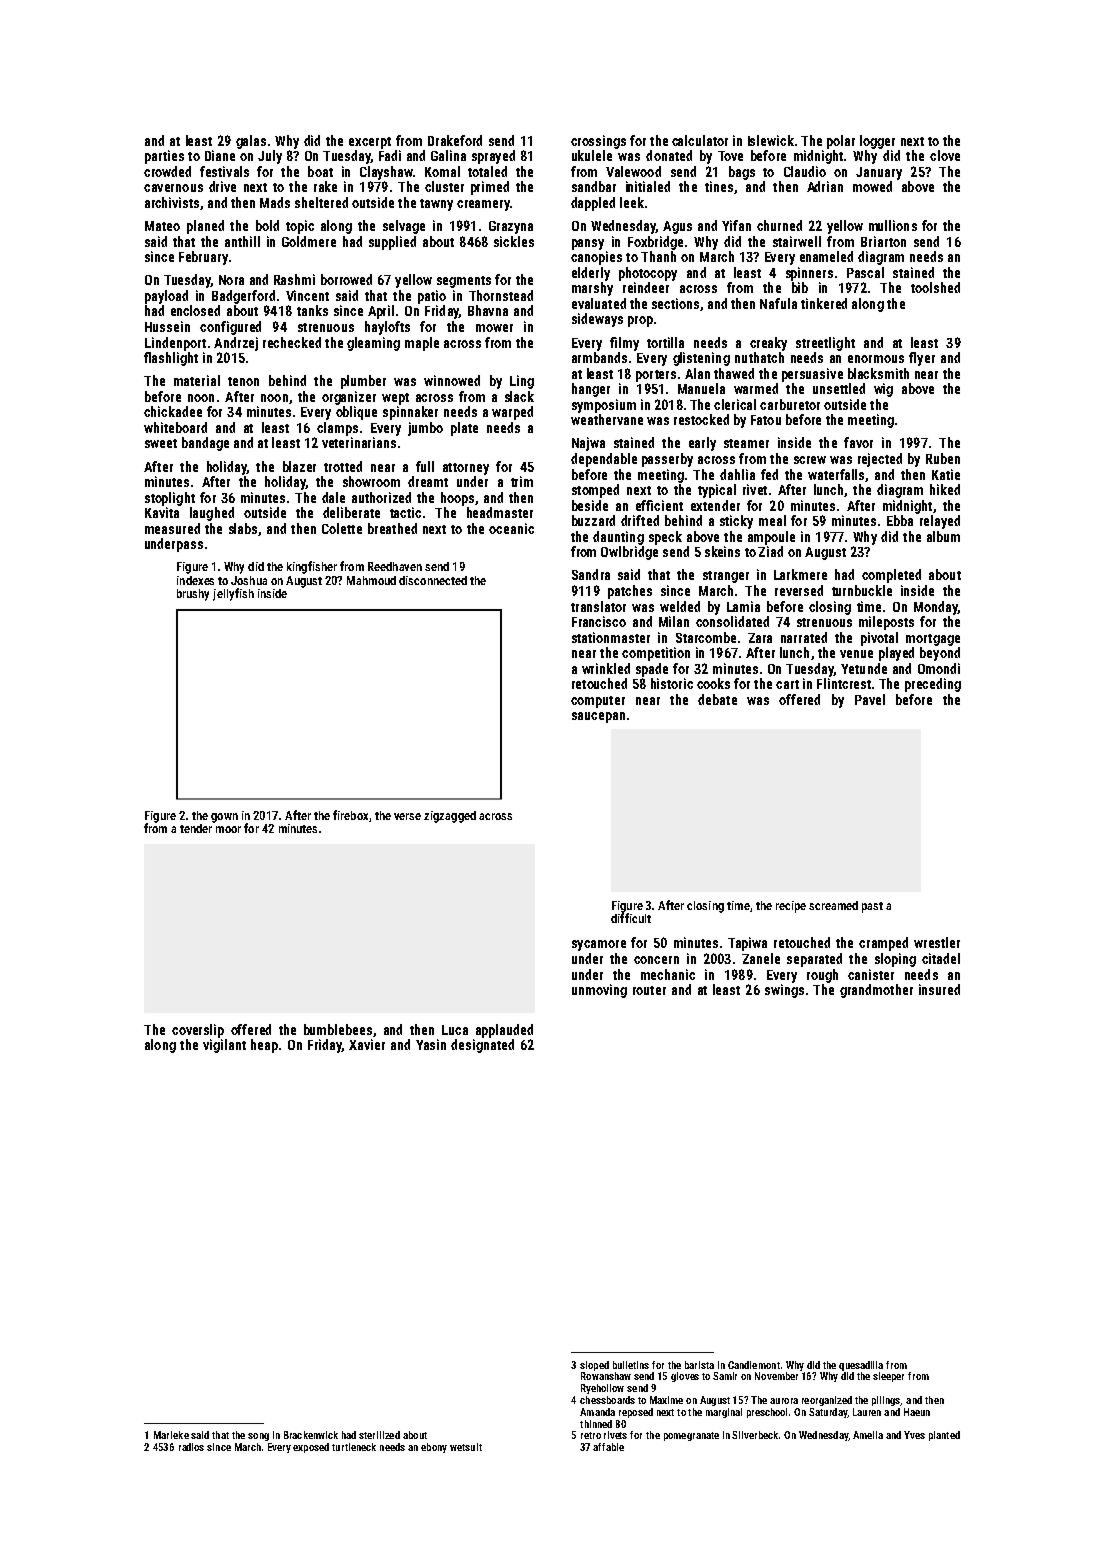  I want to click on radios, so click(191, 1447).
